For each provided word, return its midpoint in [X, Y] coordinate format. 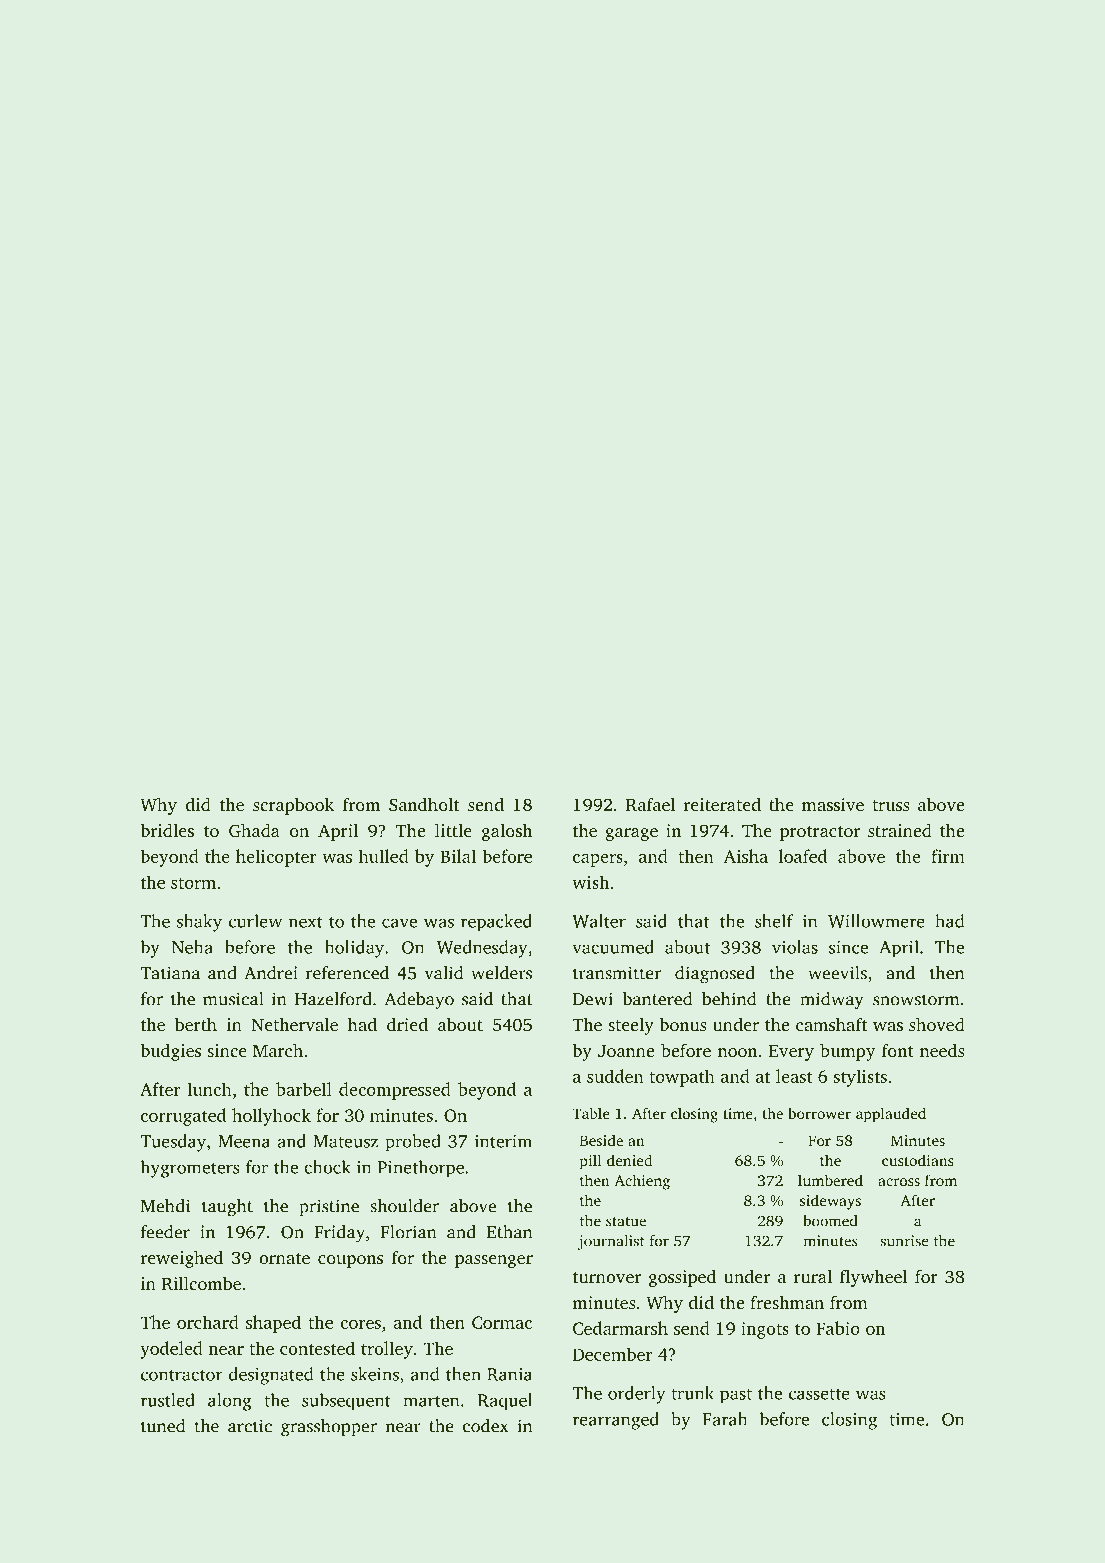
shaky [199, 923]
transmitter [617, 973]
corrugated [183, 1117]
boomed [830, 1221]
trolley [387, 1350]
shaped [273, 1324]
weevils [837, 973]
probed [413, 1143]
